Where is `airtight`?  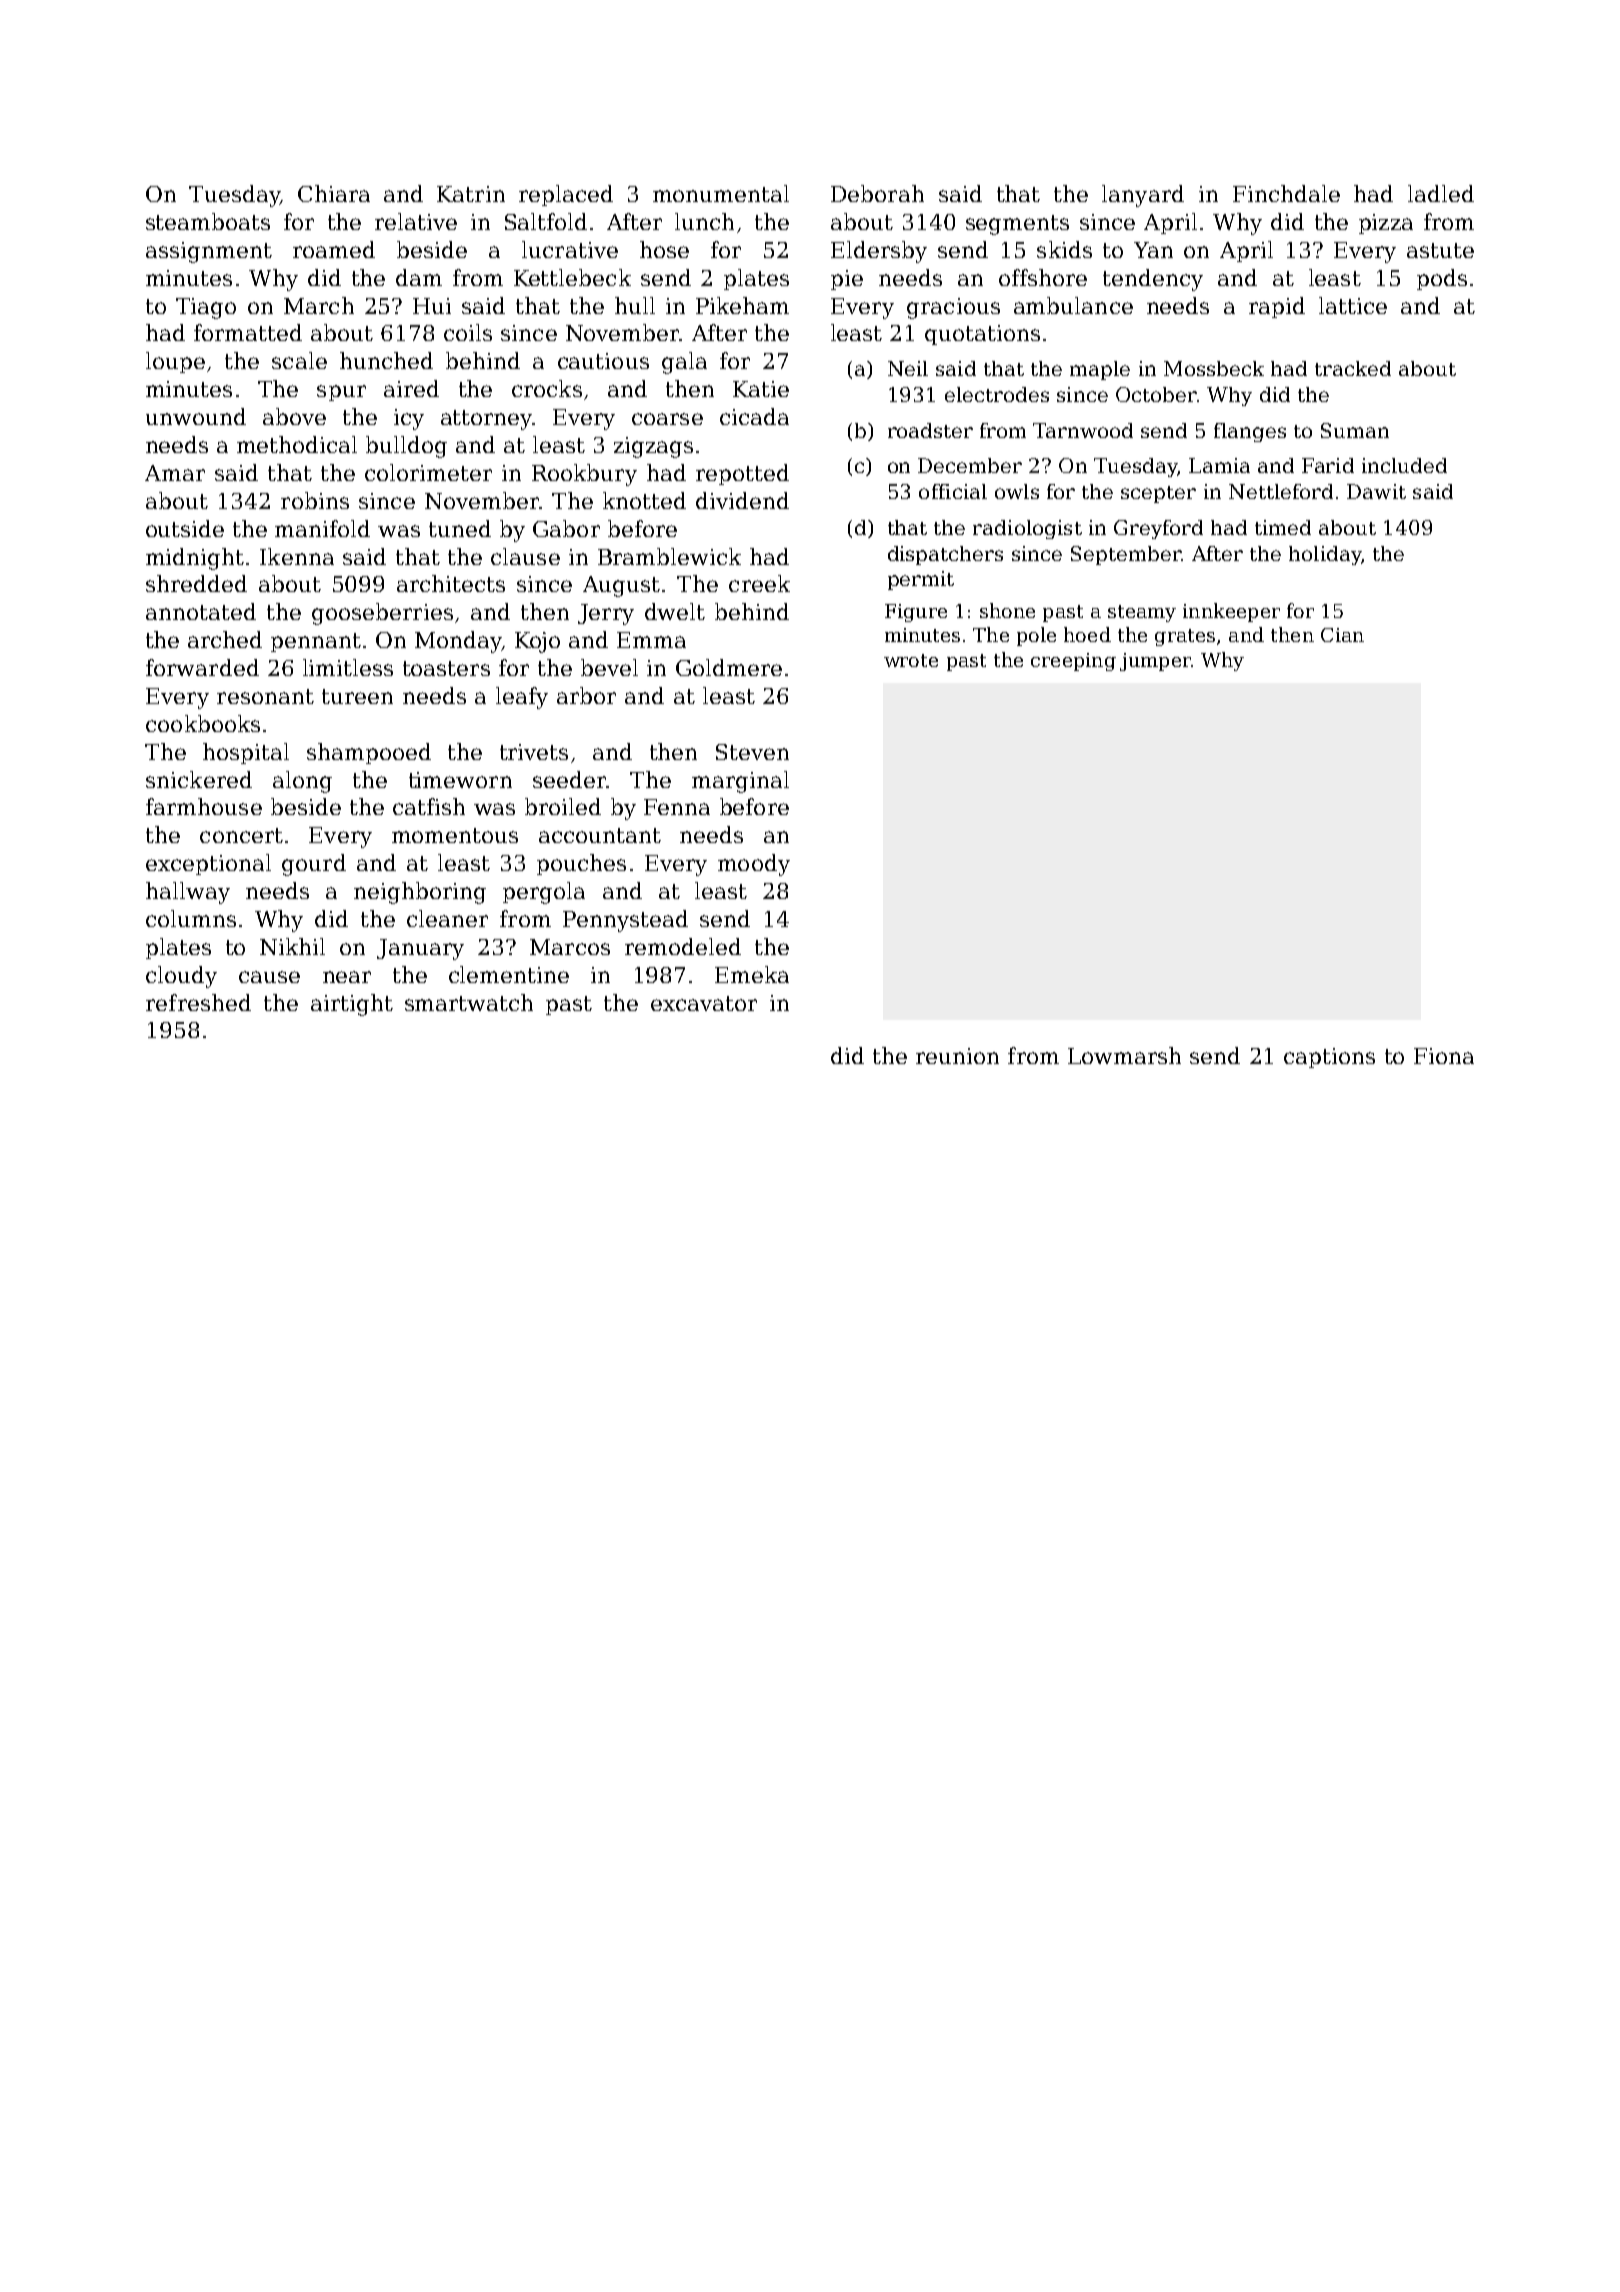 airtight is located at coordinates (352, 1005).
